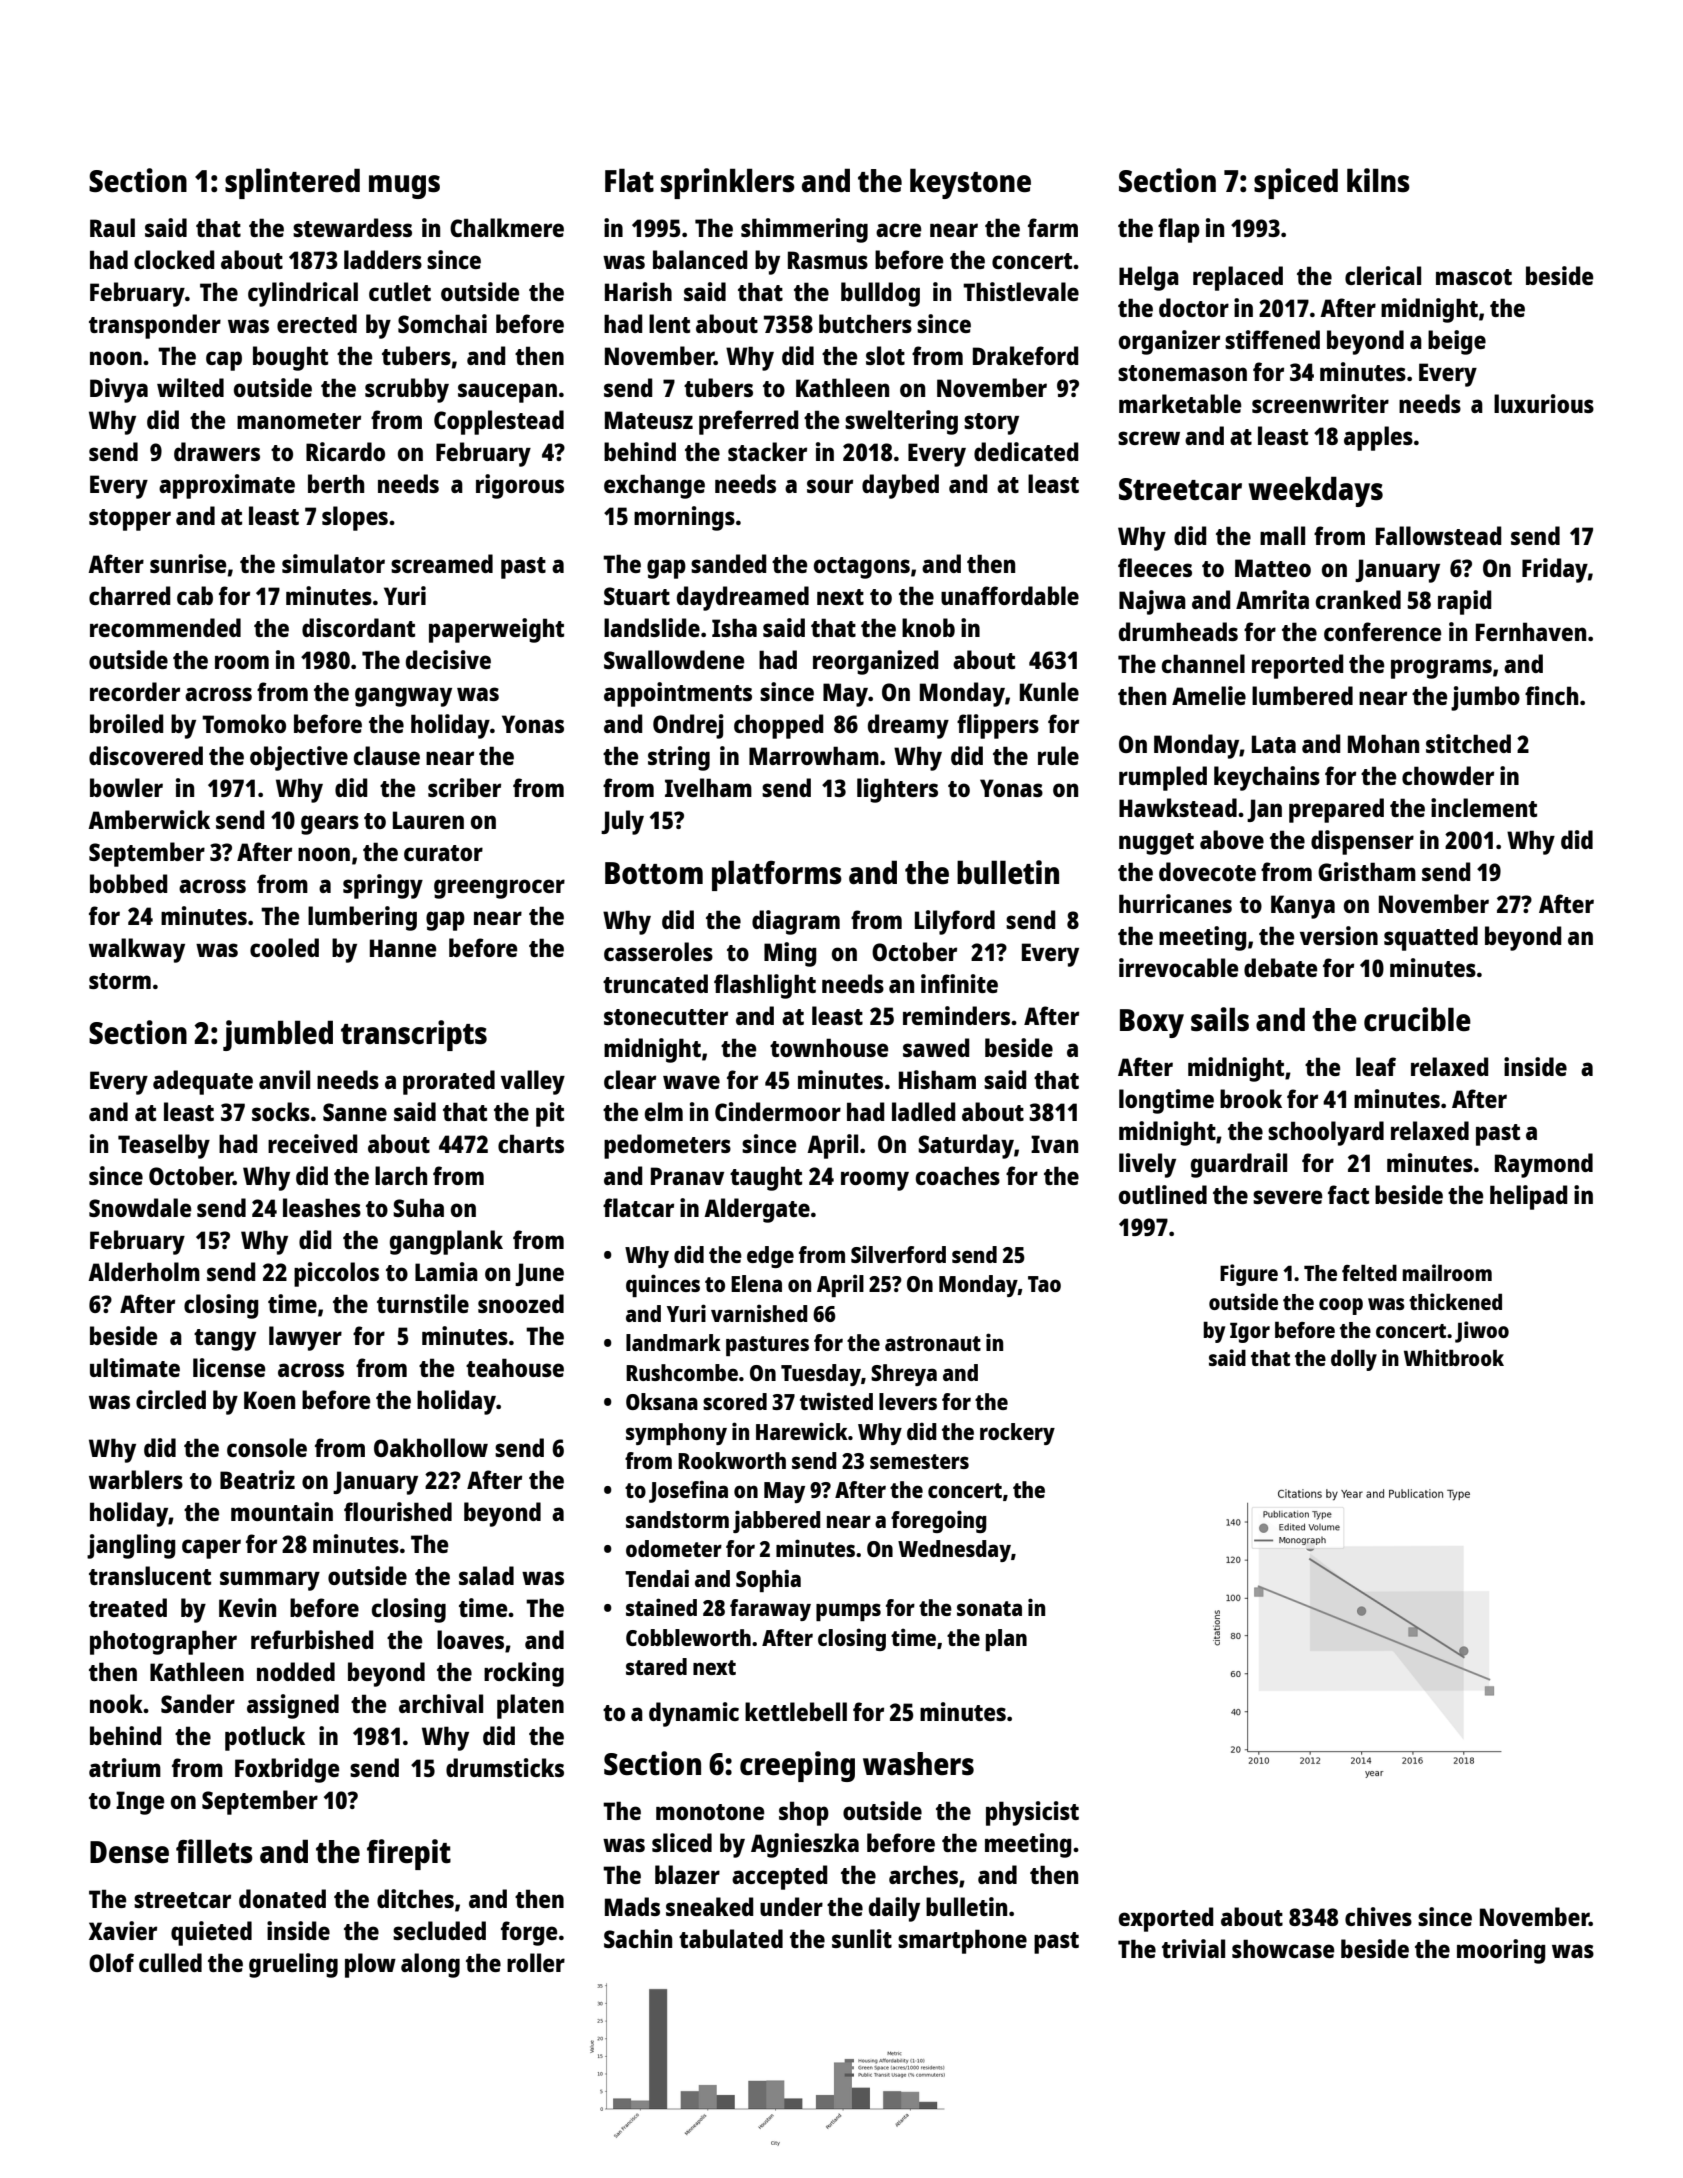 Image resolution: width=1683 pixels, height=2178 pixels. I want to click on discordant, so click(358, 627).
